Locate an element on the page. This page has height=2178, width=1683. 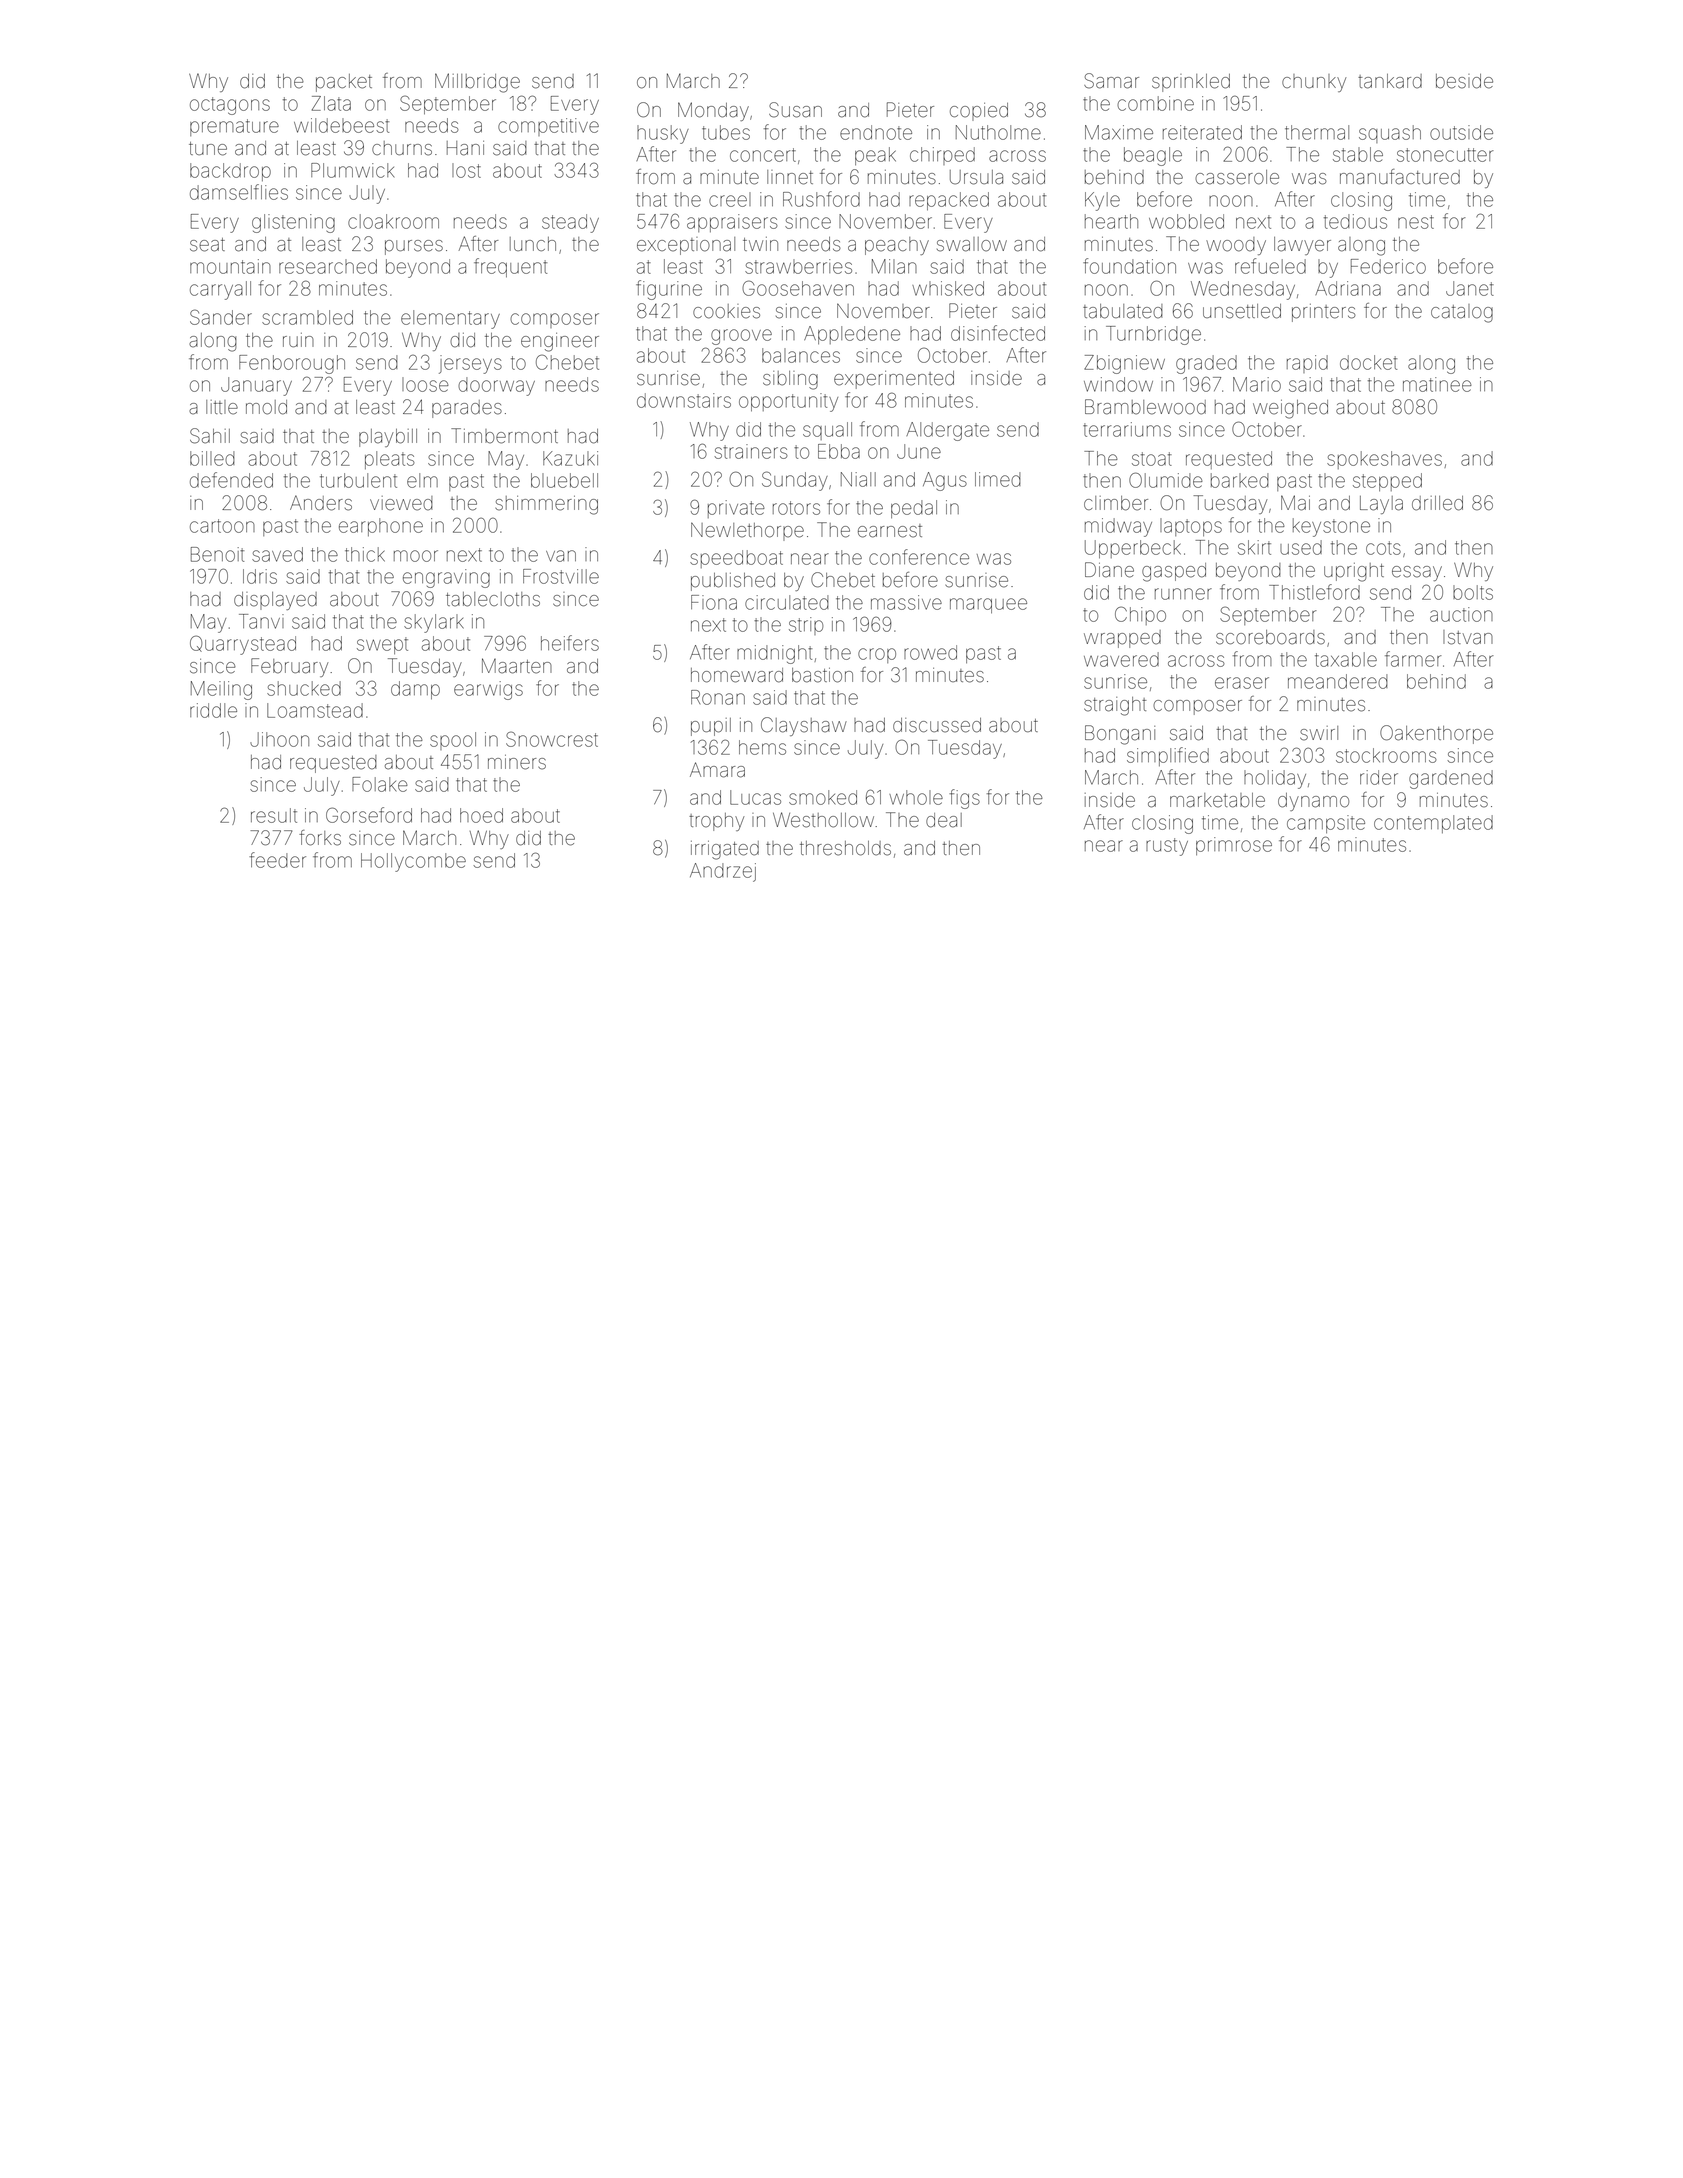
holiday is located at coordinates (1275, 779).
